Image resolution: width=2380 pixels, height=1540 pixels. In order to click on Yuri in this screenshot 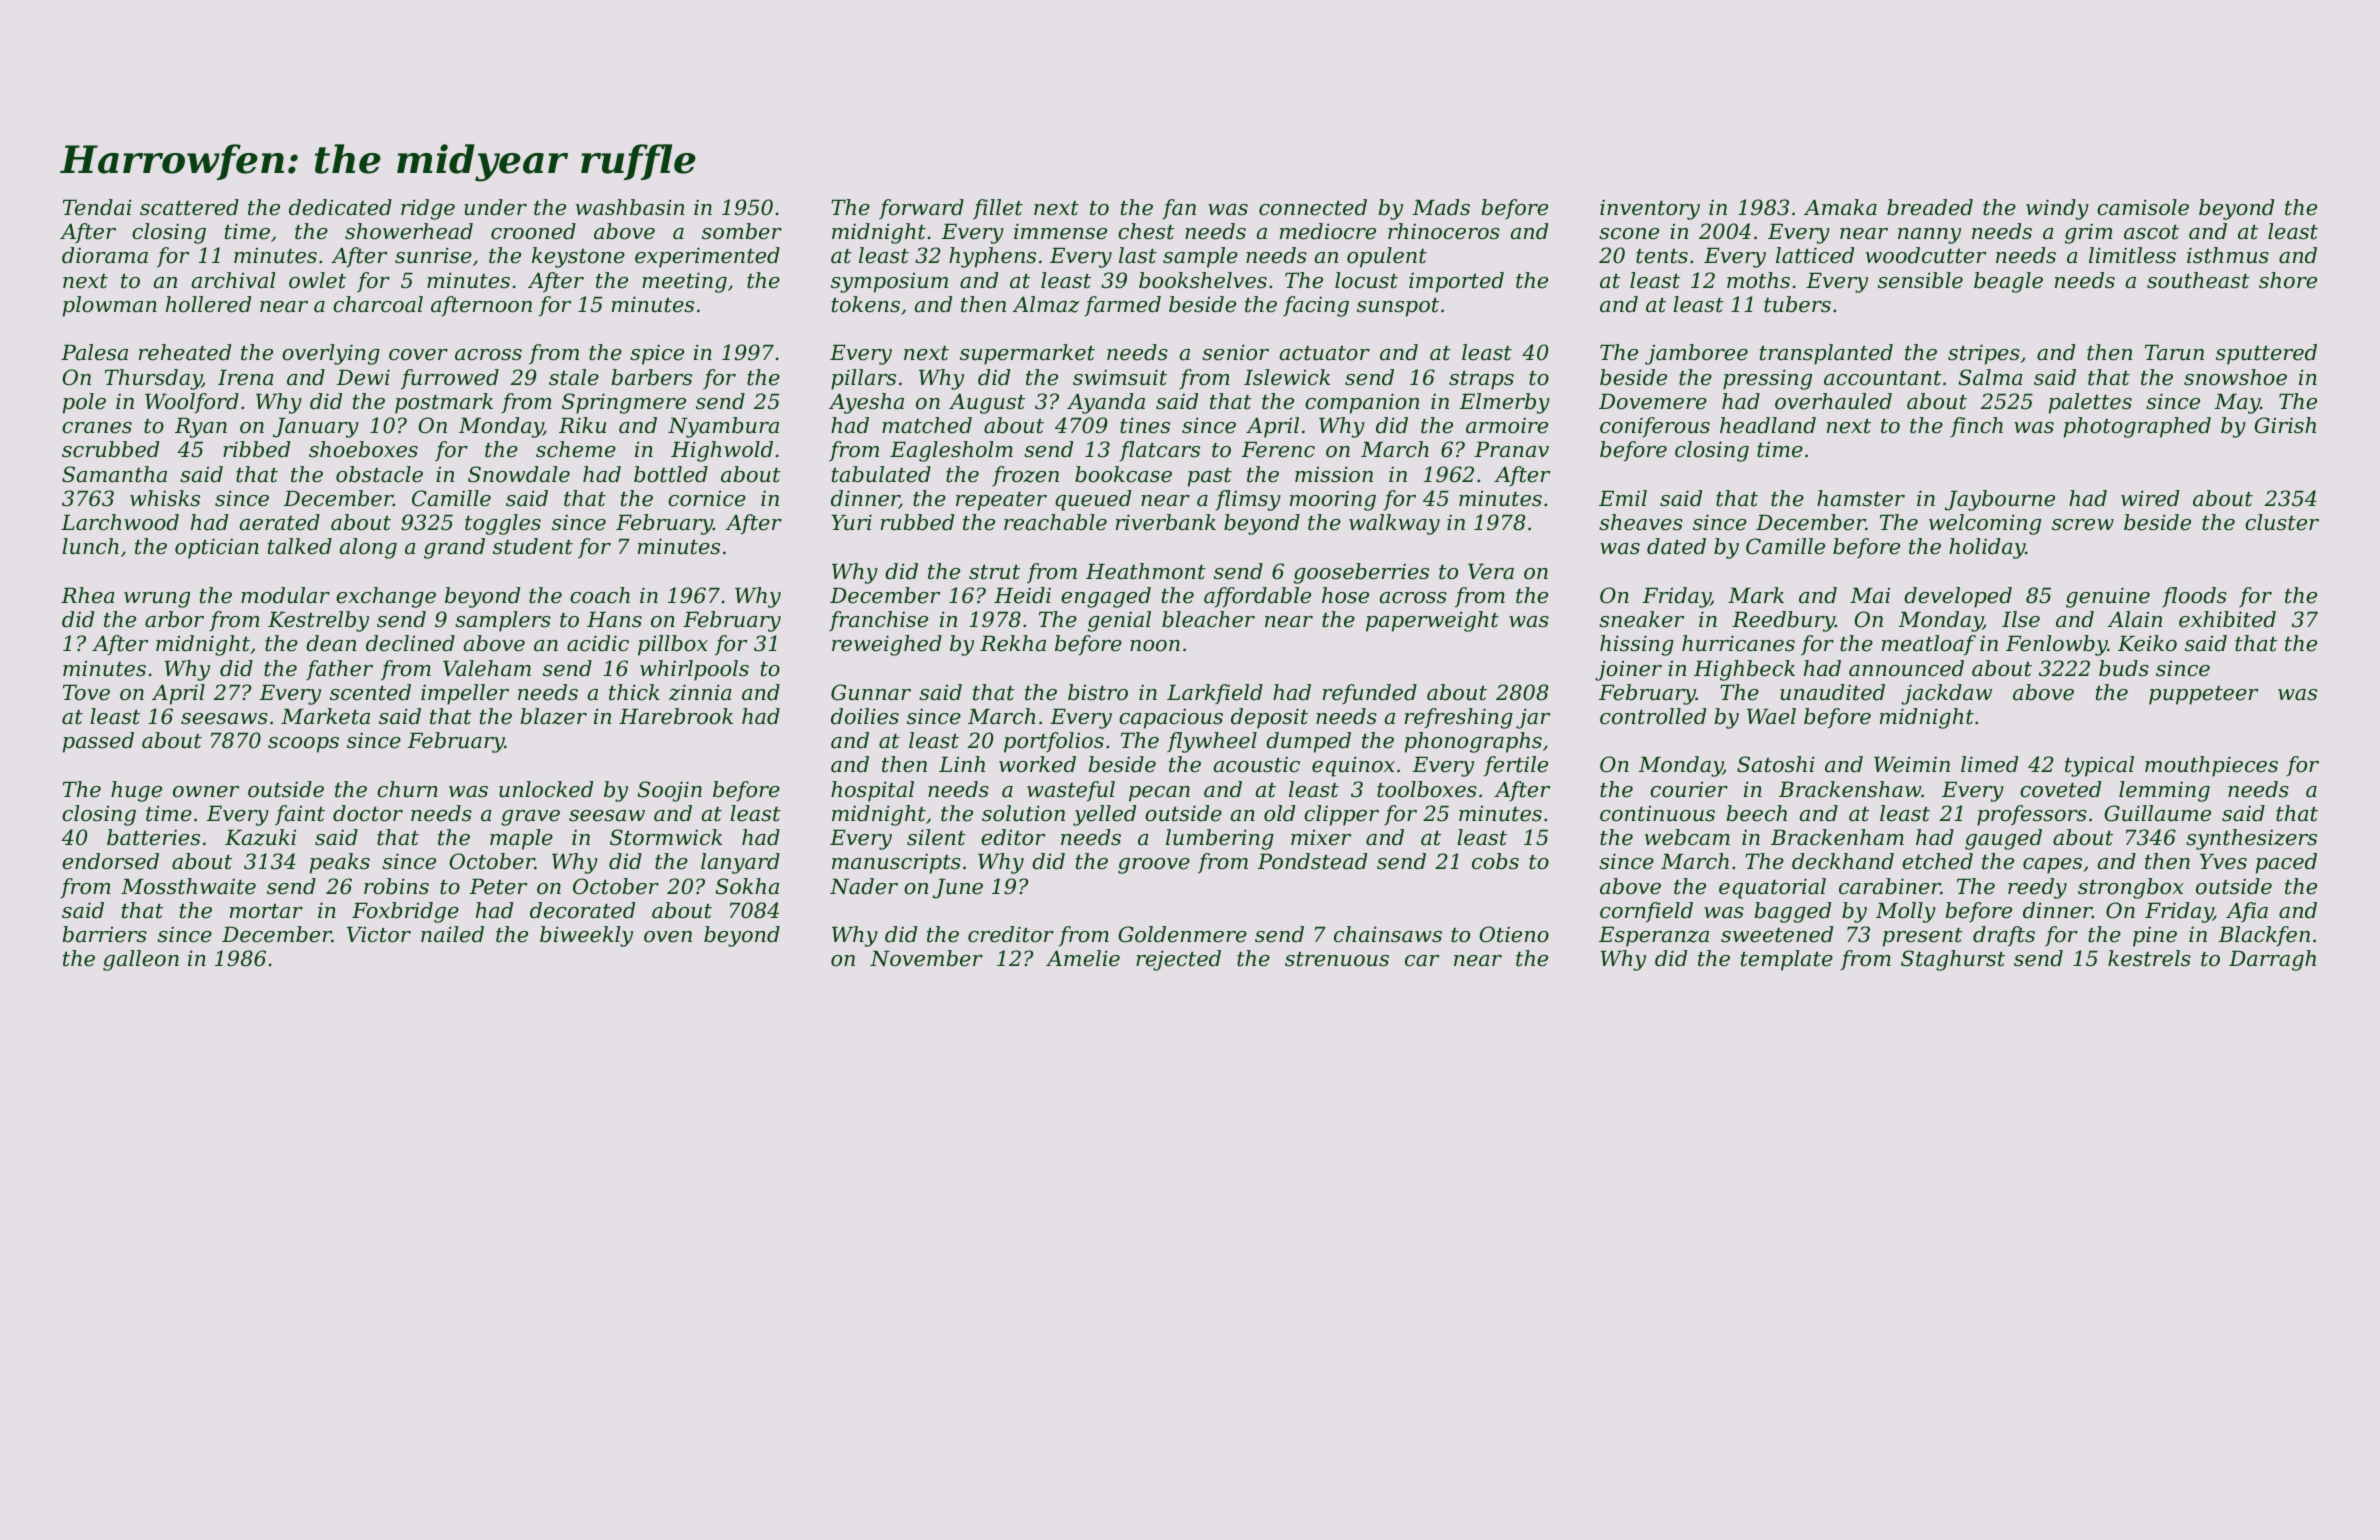, I will do `click(851, 522)`.
